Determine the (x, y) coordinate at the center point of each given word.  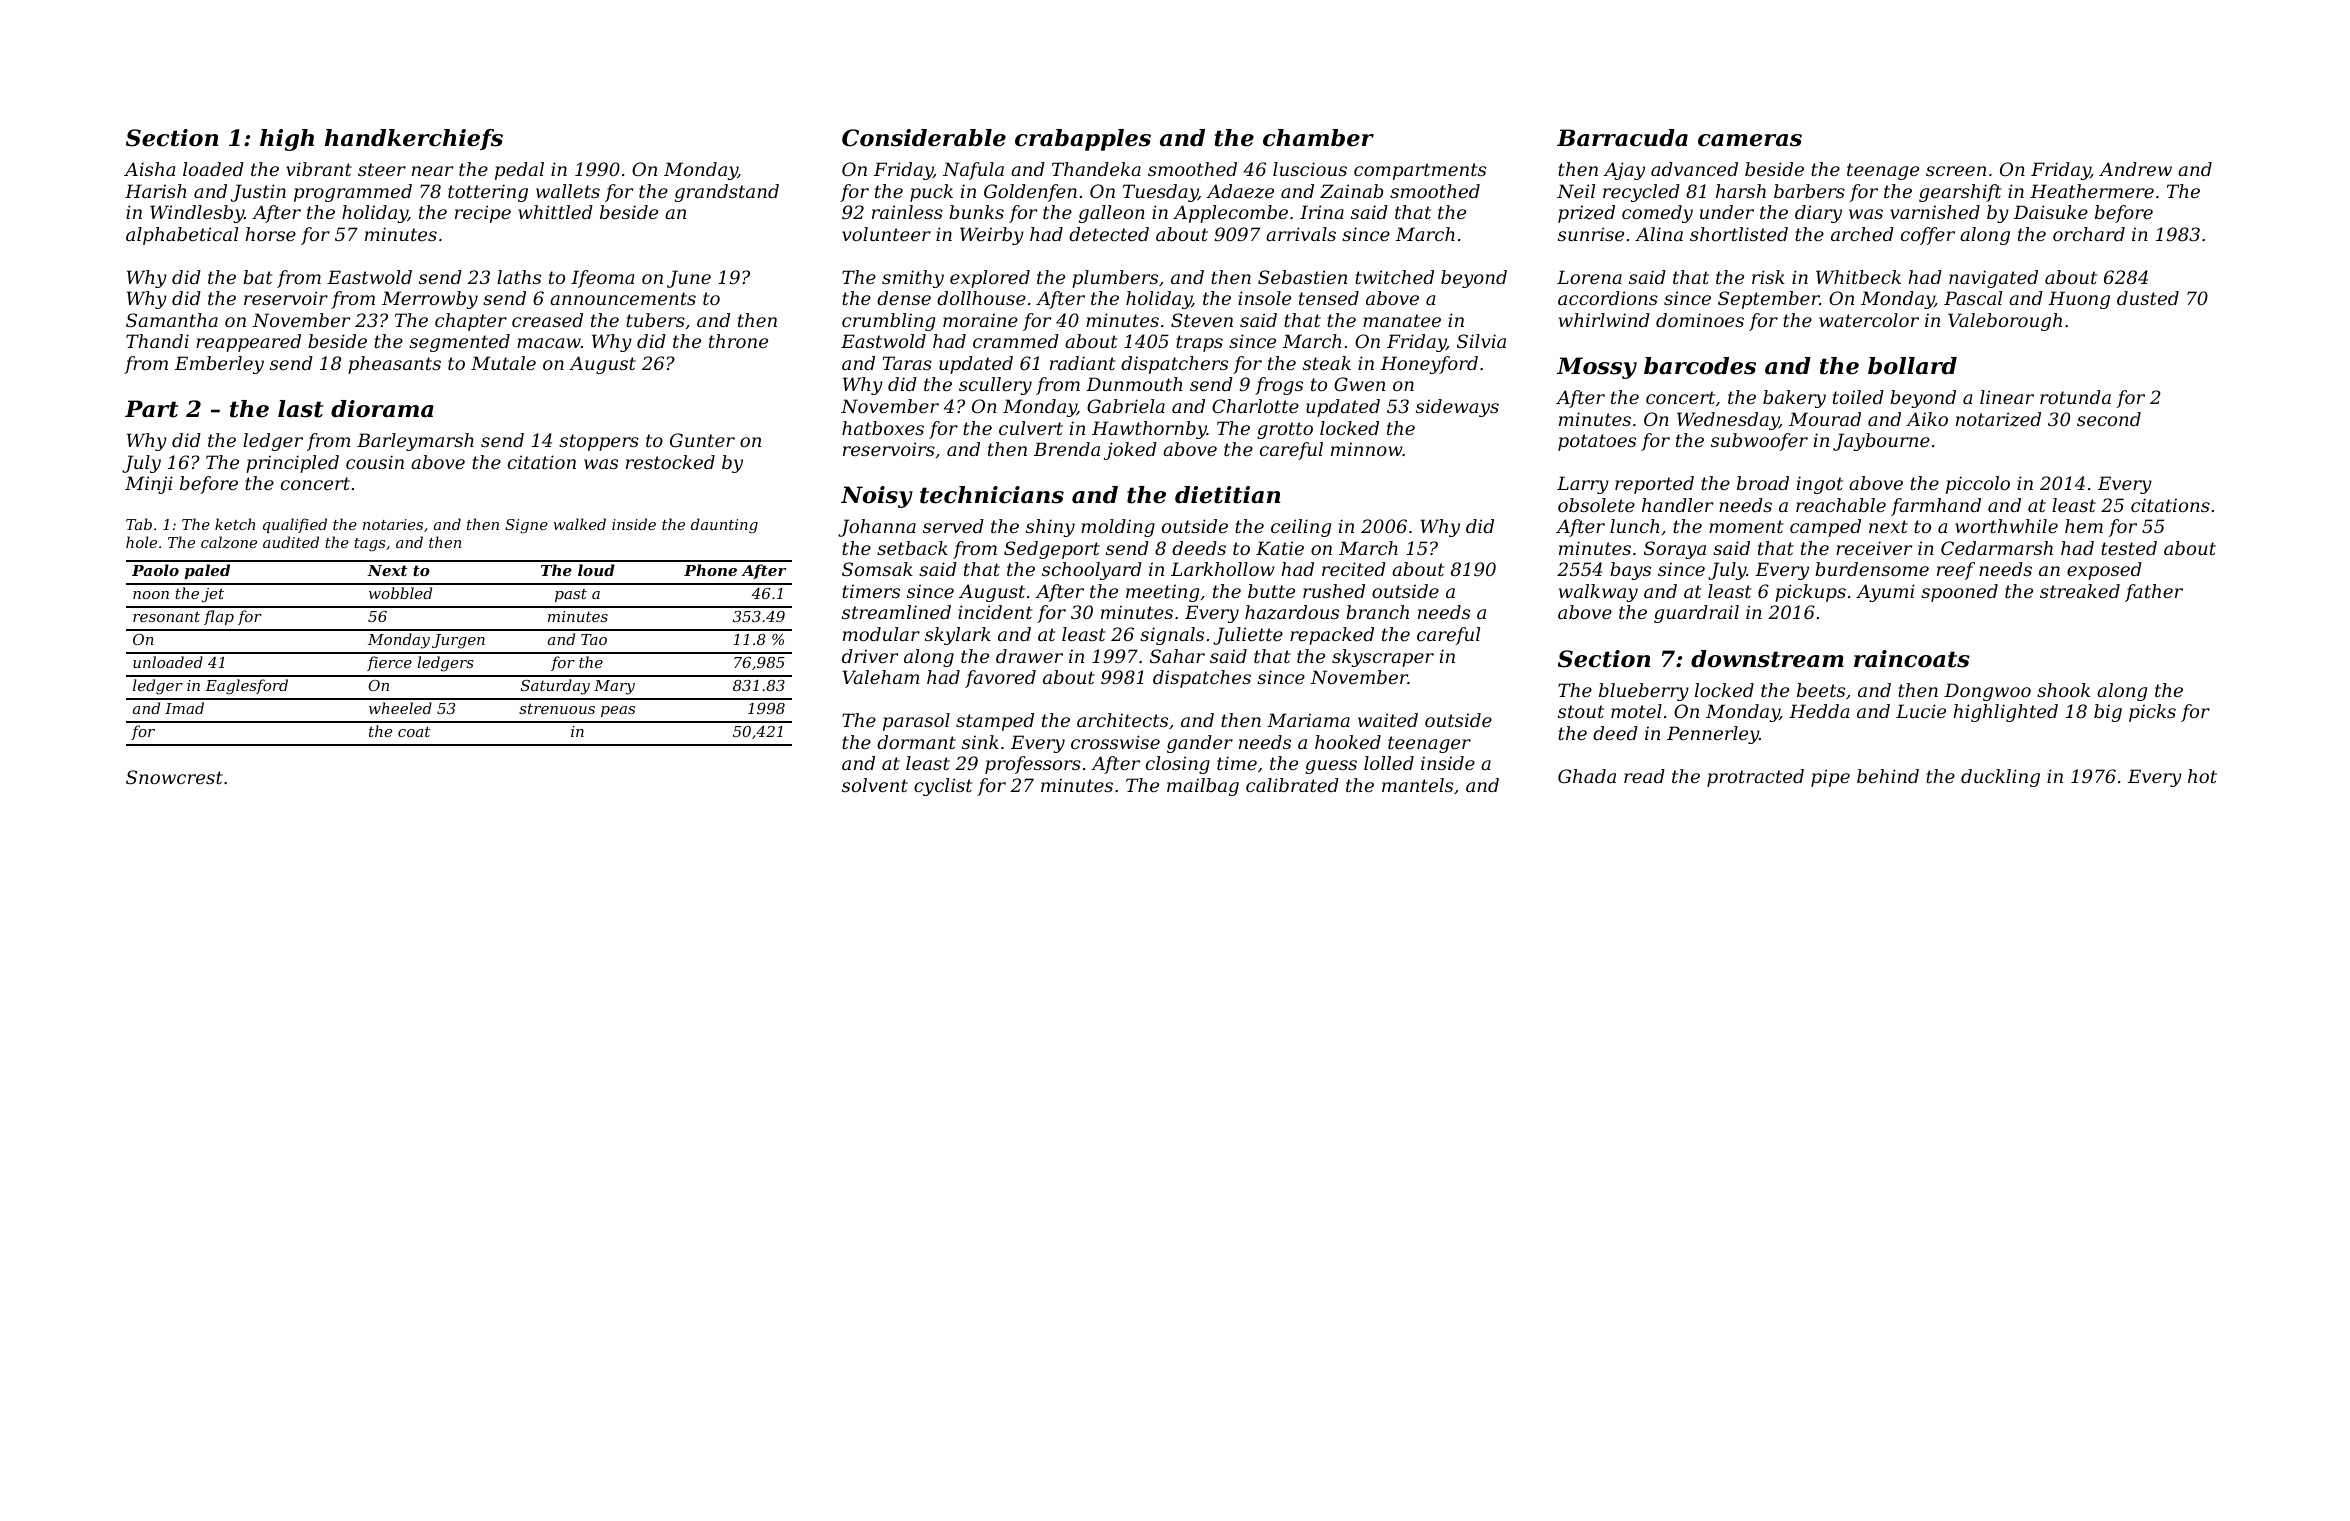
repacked (1332, 636)
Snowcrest (174, 777)
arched (1862, 234)
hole (141, 542)
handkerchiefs (414, 139)
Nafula (973, 171)
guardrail (1696, 614)
